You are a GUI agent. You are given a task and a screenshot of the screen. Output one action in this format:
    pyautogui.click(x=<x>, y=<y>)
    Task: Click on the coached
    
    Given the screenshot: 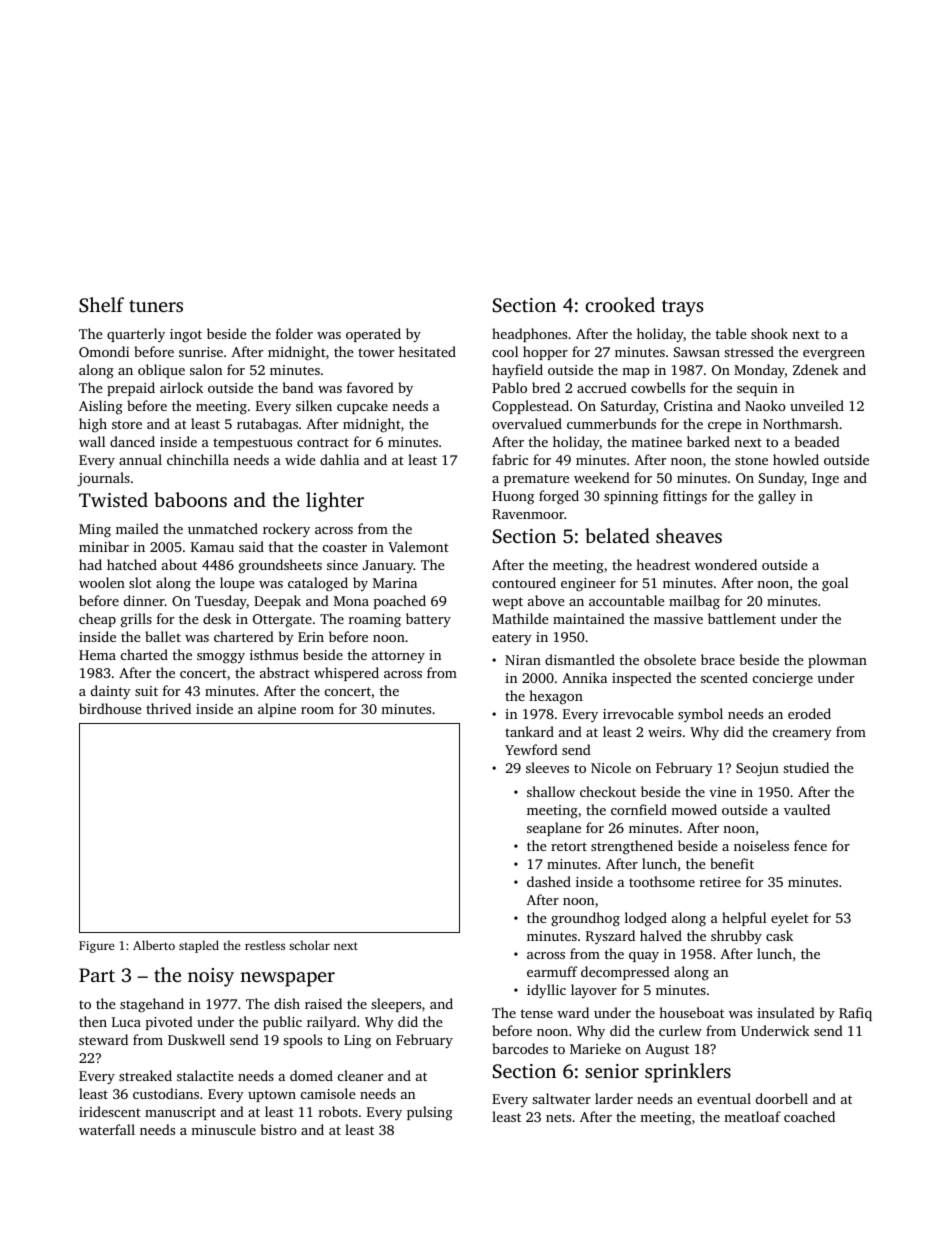 What is the action you would take?
    pyautogui.click(x=809, y=1116)
